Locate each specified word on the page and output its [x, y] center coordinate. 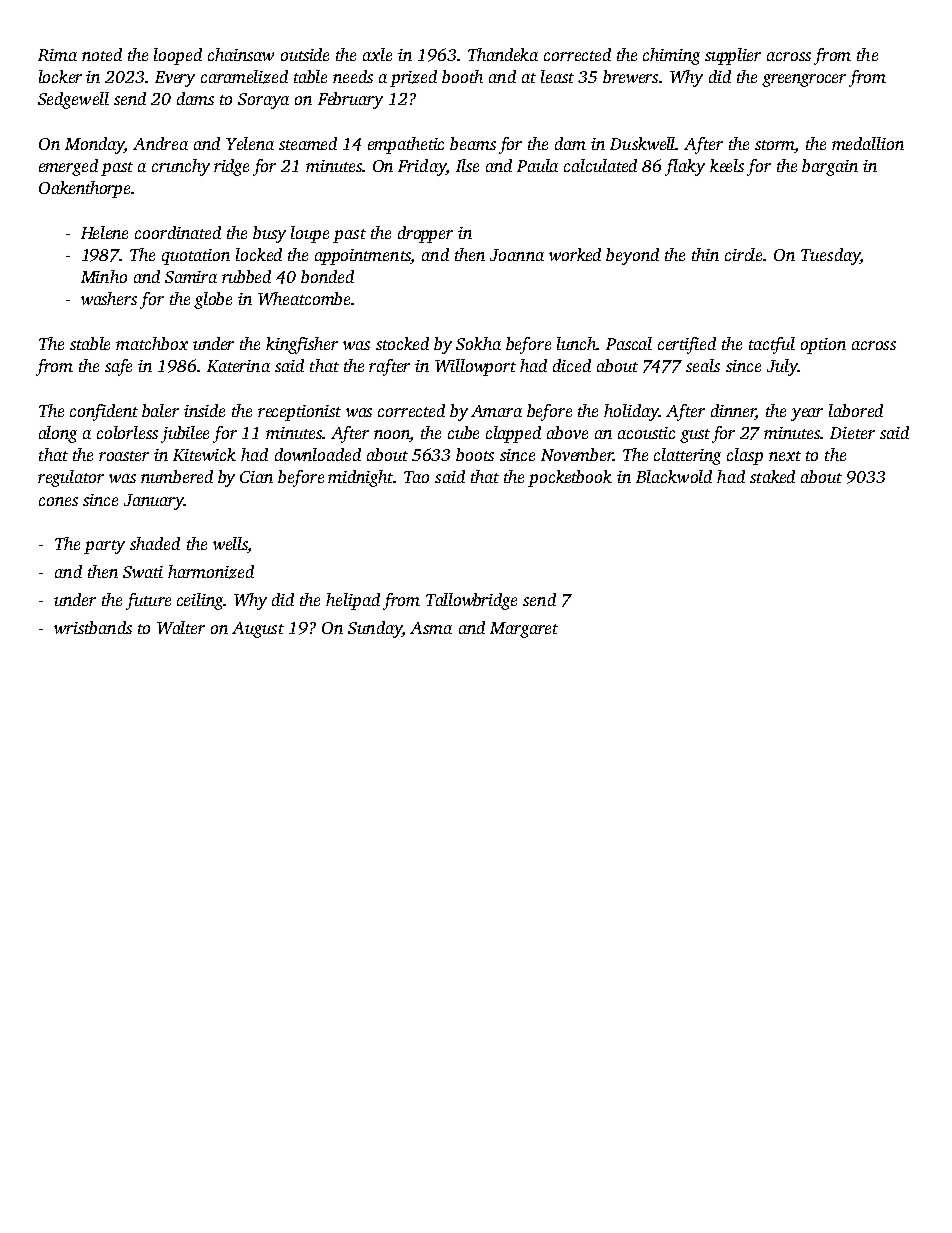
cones [58, 501]
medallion [868, 143]
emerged [68, 167]
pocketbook [570, 478]
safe [118, 367]
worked [575, 254]
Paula [537, 165]
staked [772, 476]
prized [413, 78]
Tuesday [830, 256]
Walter [181, 627]
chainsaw [241, 54]
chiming [671, 56]
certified [687, 345]
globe [213, 300]
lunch [576, 343]
